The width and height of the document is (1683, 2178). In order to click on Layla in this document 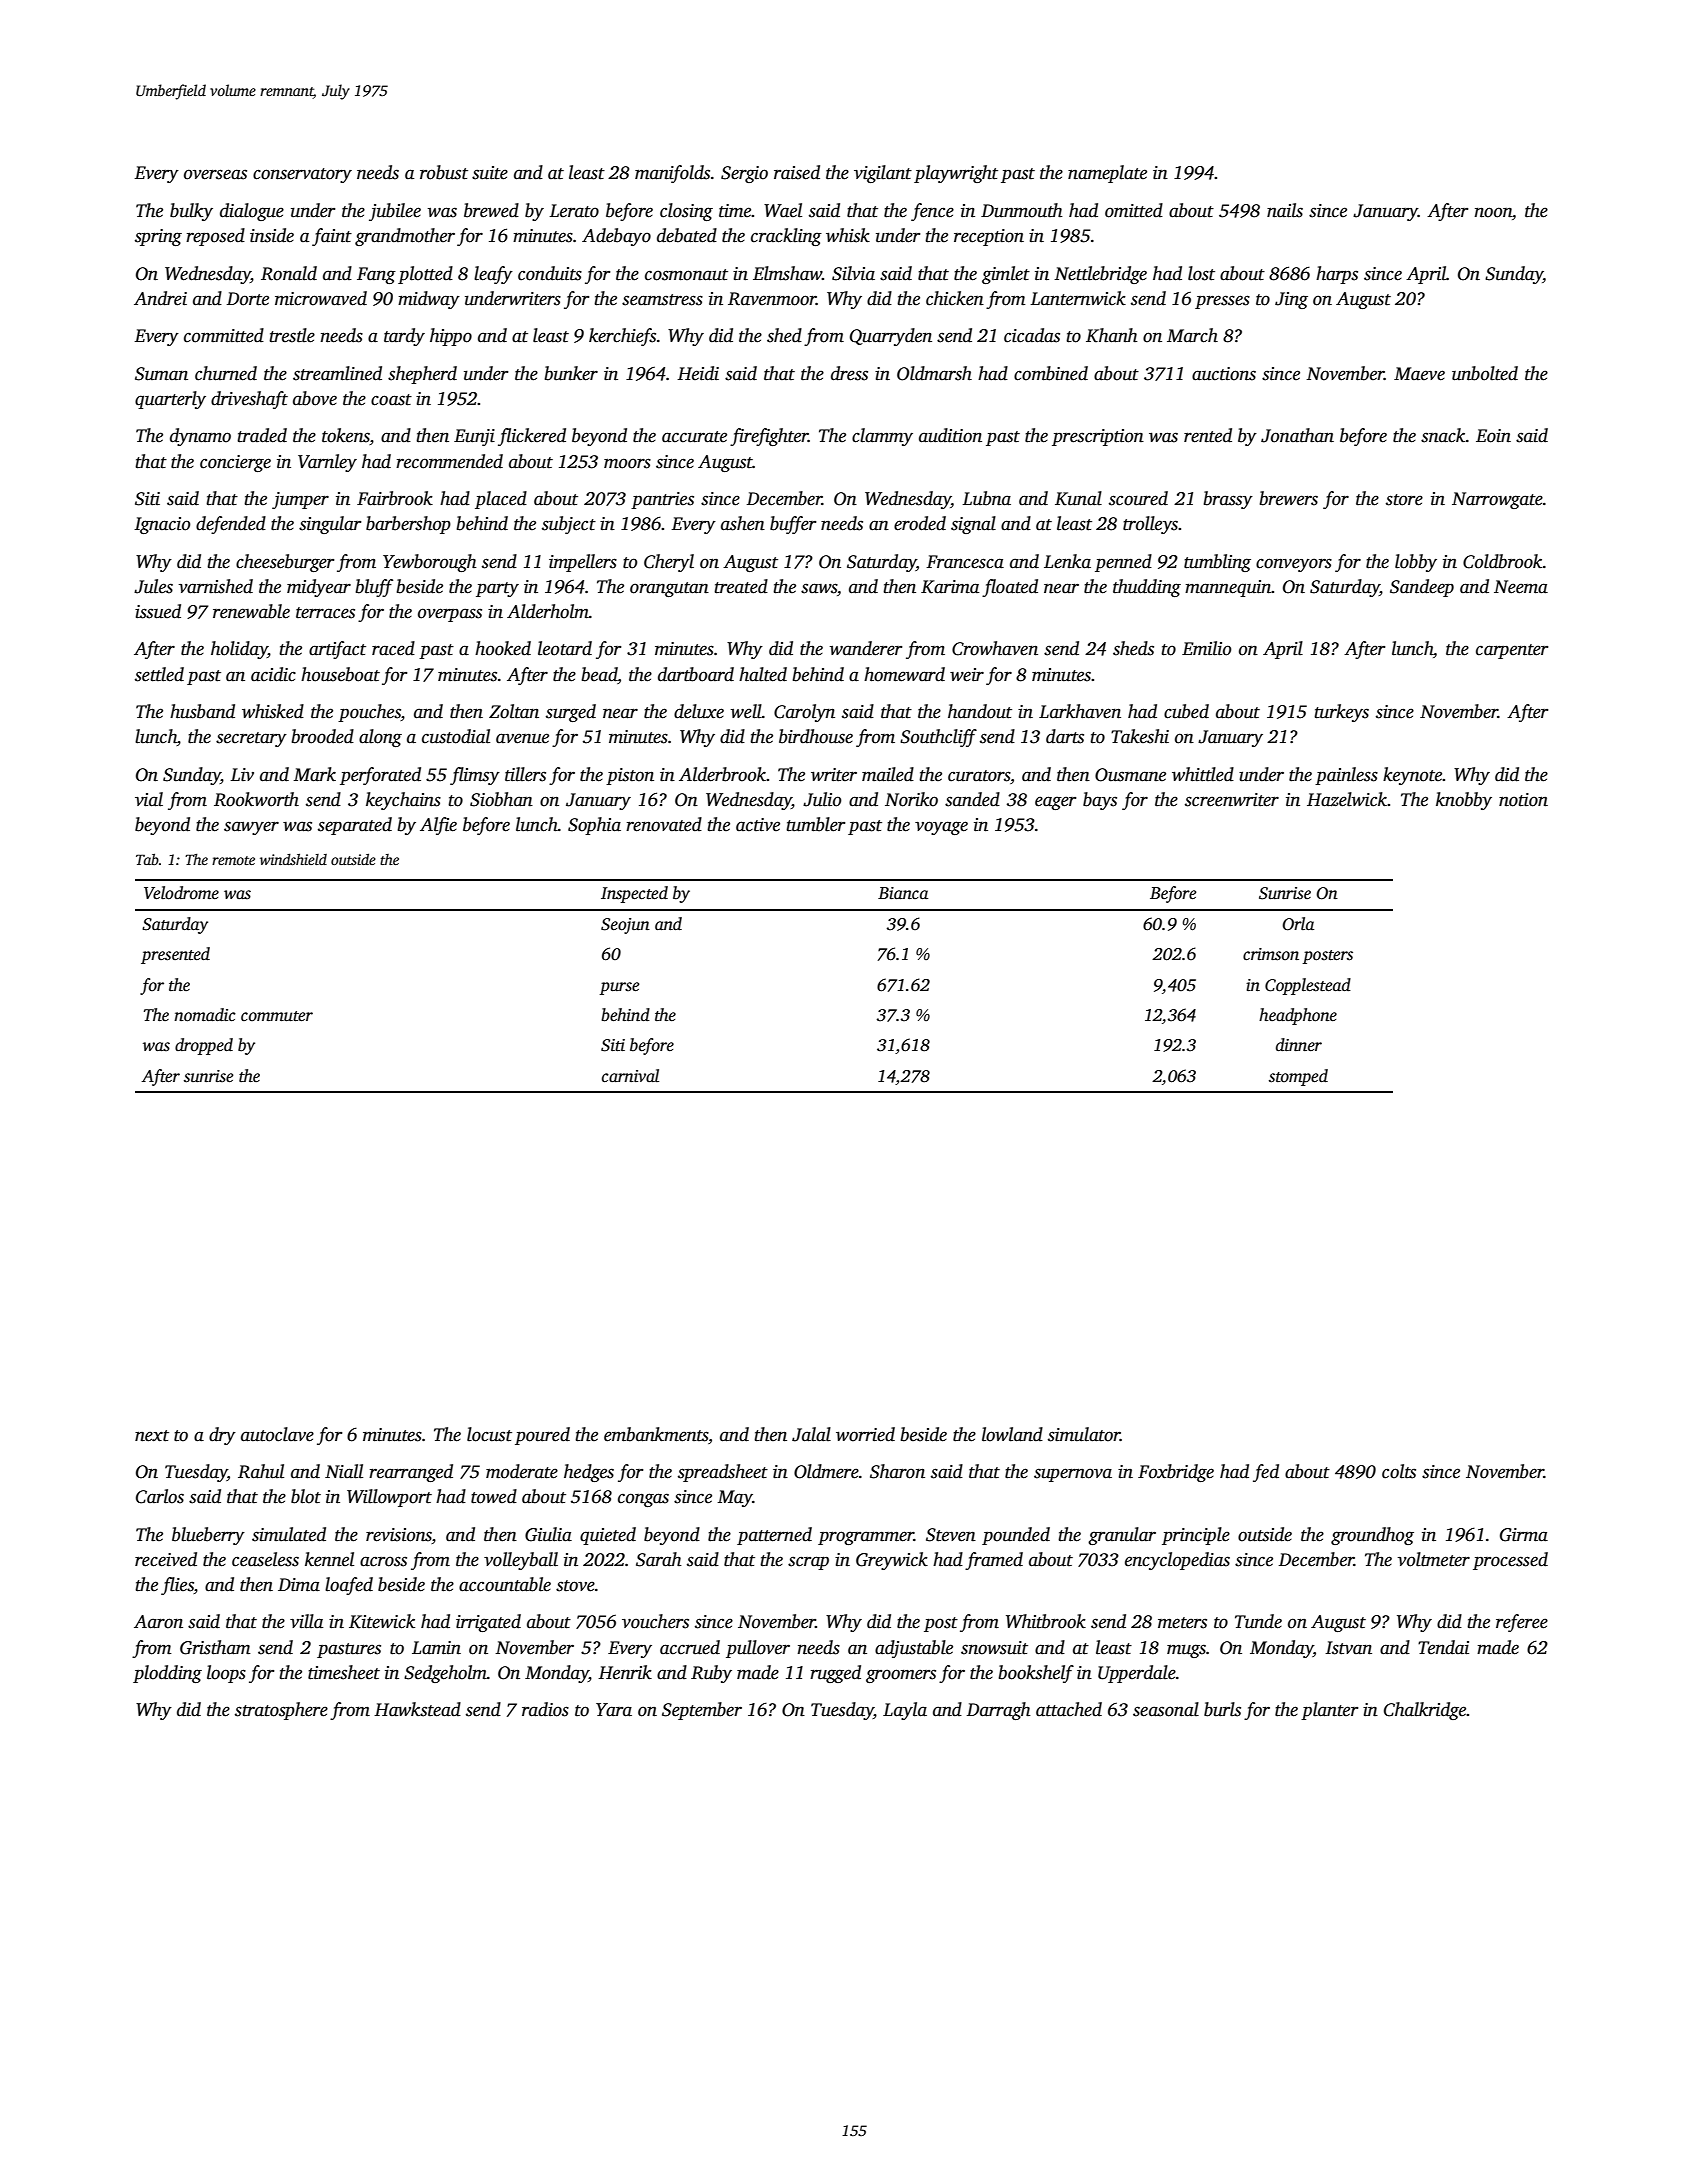, I will do `click(905, 1711)`.
